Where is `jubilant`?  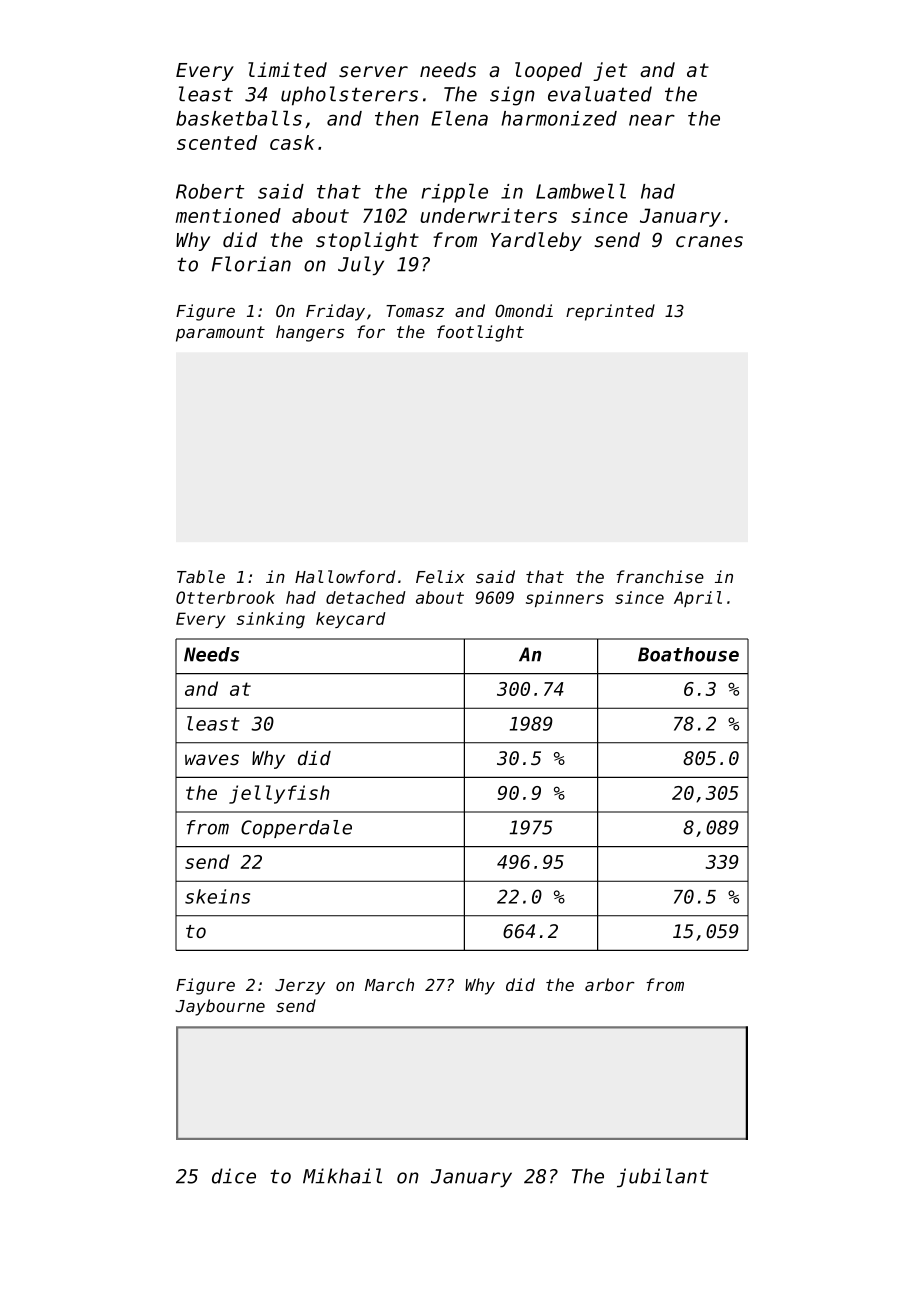 jubilant is located at coordinates (663, 1178).
